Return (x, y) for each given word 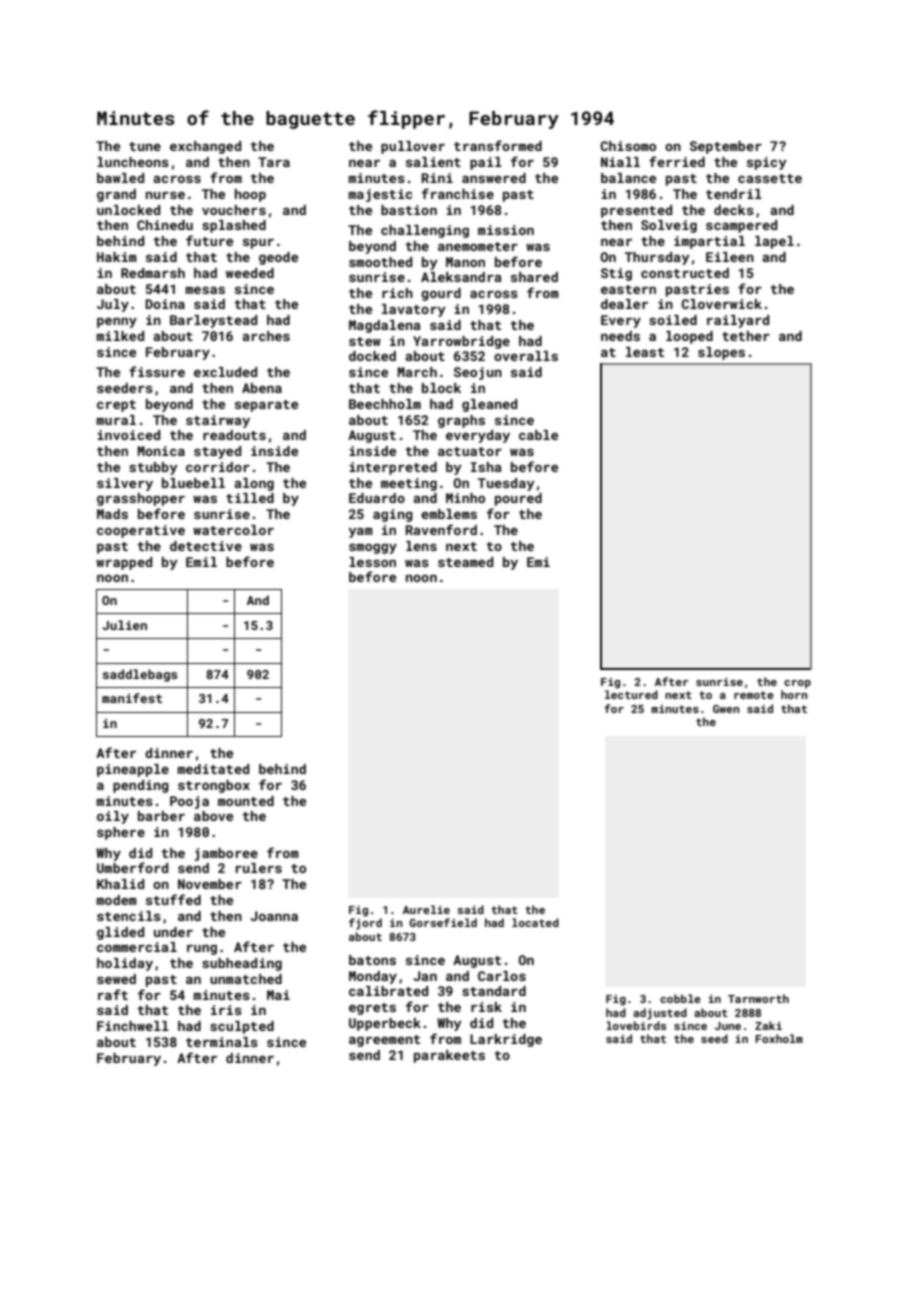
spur (258, 243)
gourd (441, 294)
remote (754, 695)
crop (797, 684)
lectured (631, 694)
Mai (278, 995)
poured (518, 499)
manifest (132, 698)
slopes (721, 353)
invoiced (128, 435)
